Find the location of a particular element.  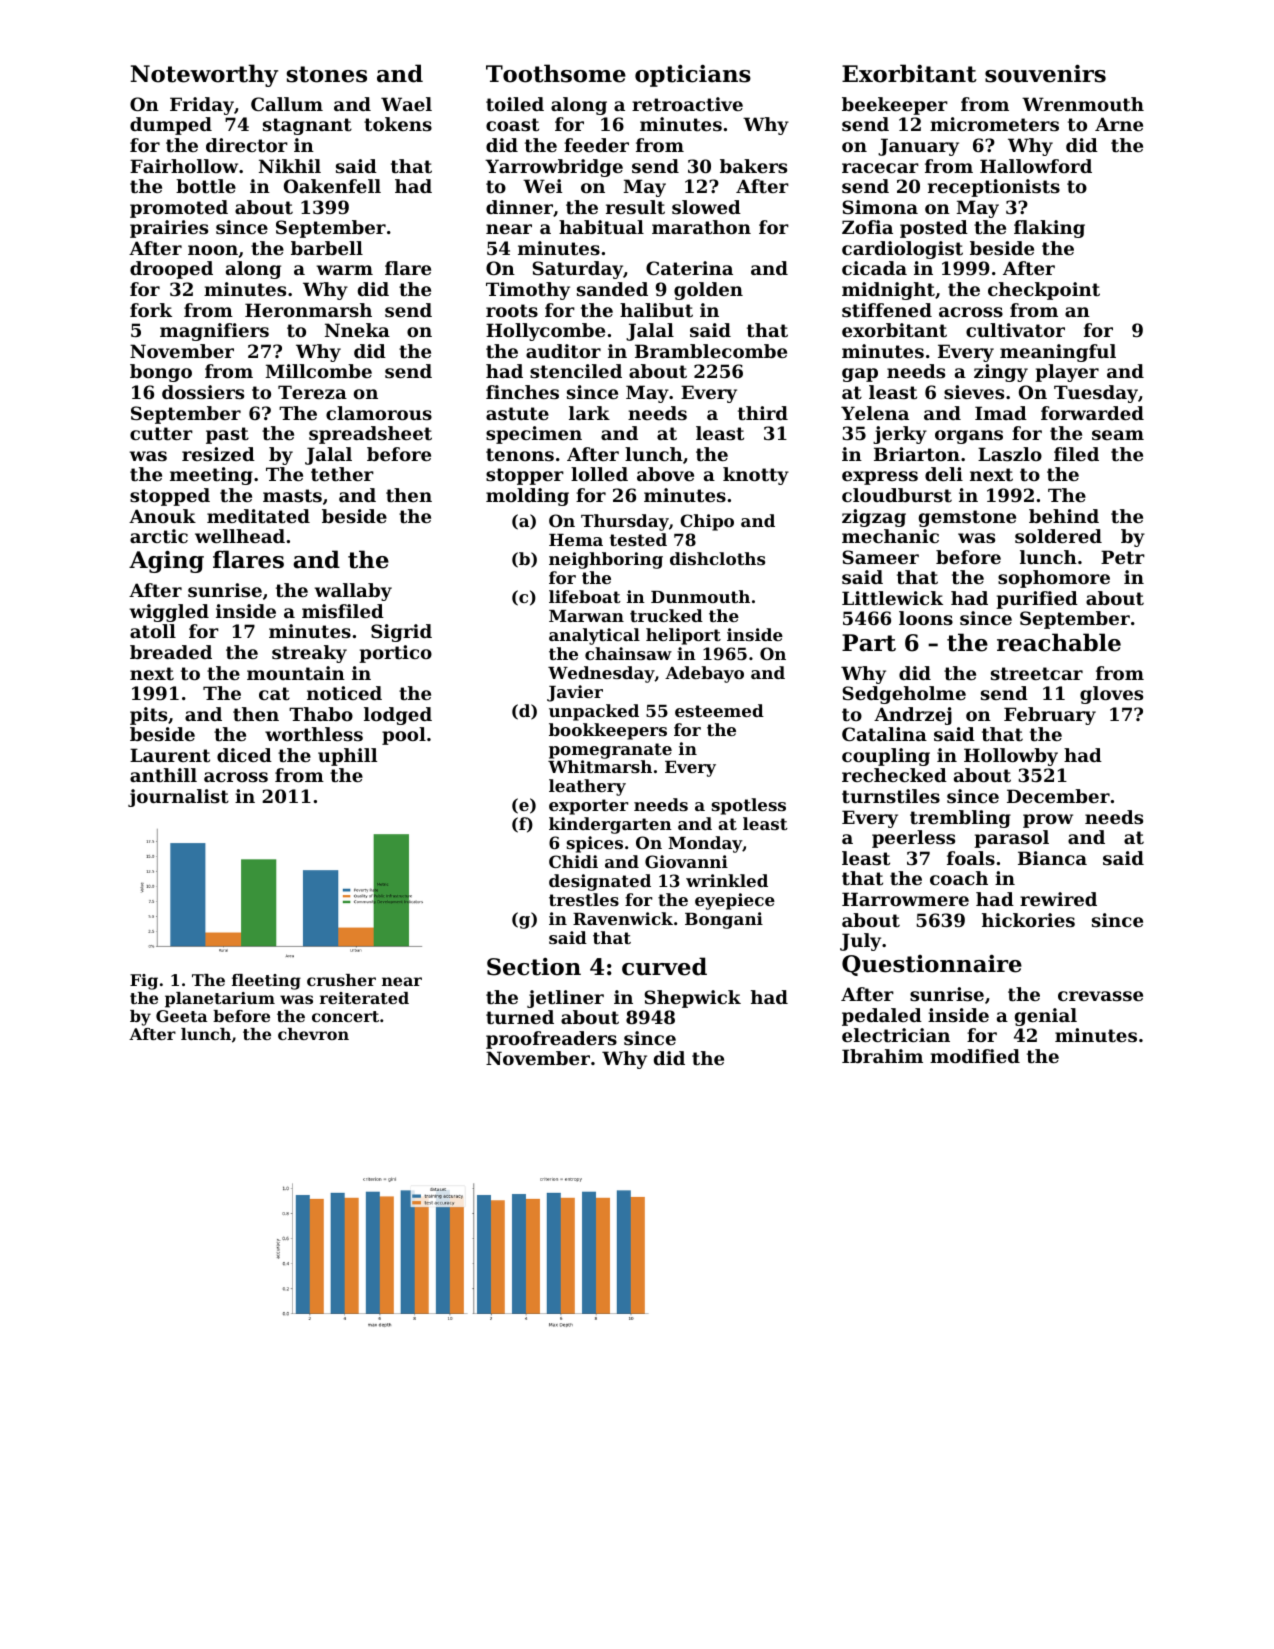

result is located at coordinates (635, 207).
